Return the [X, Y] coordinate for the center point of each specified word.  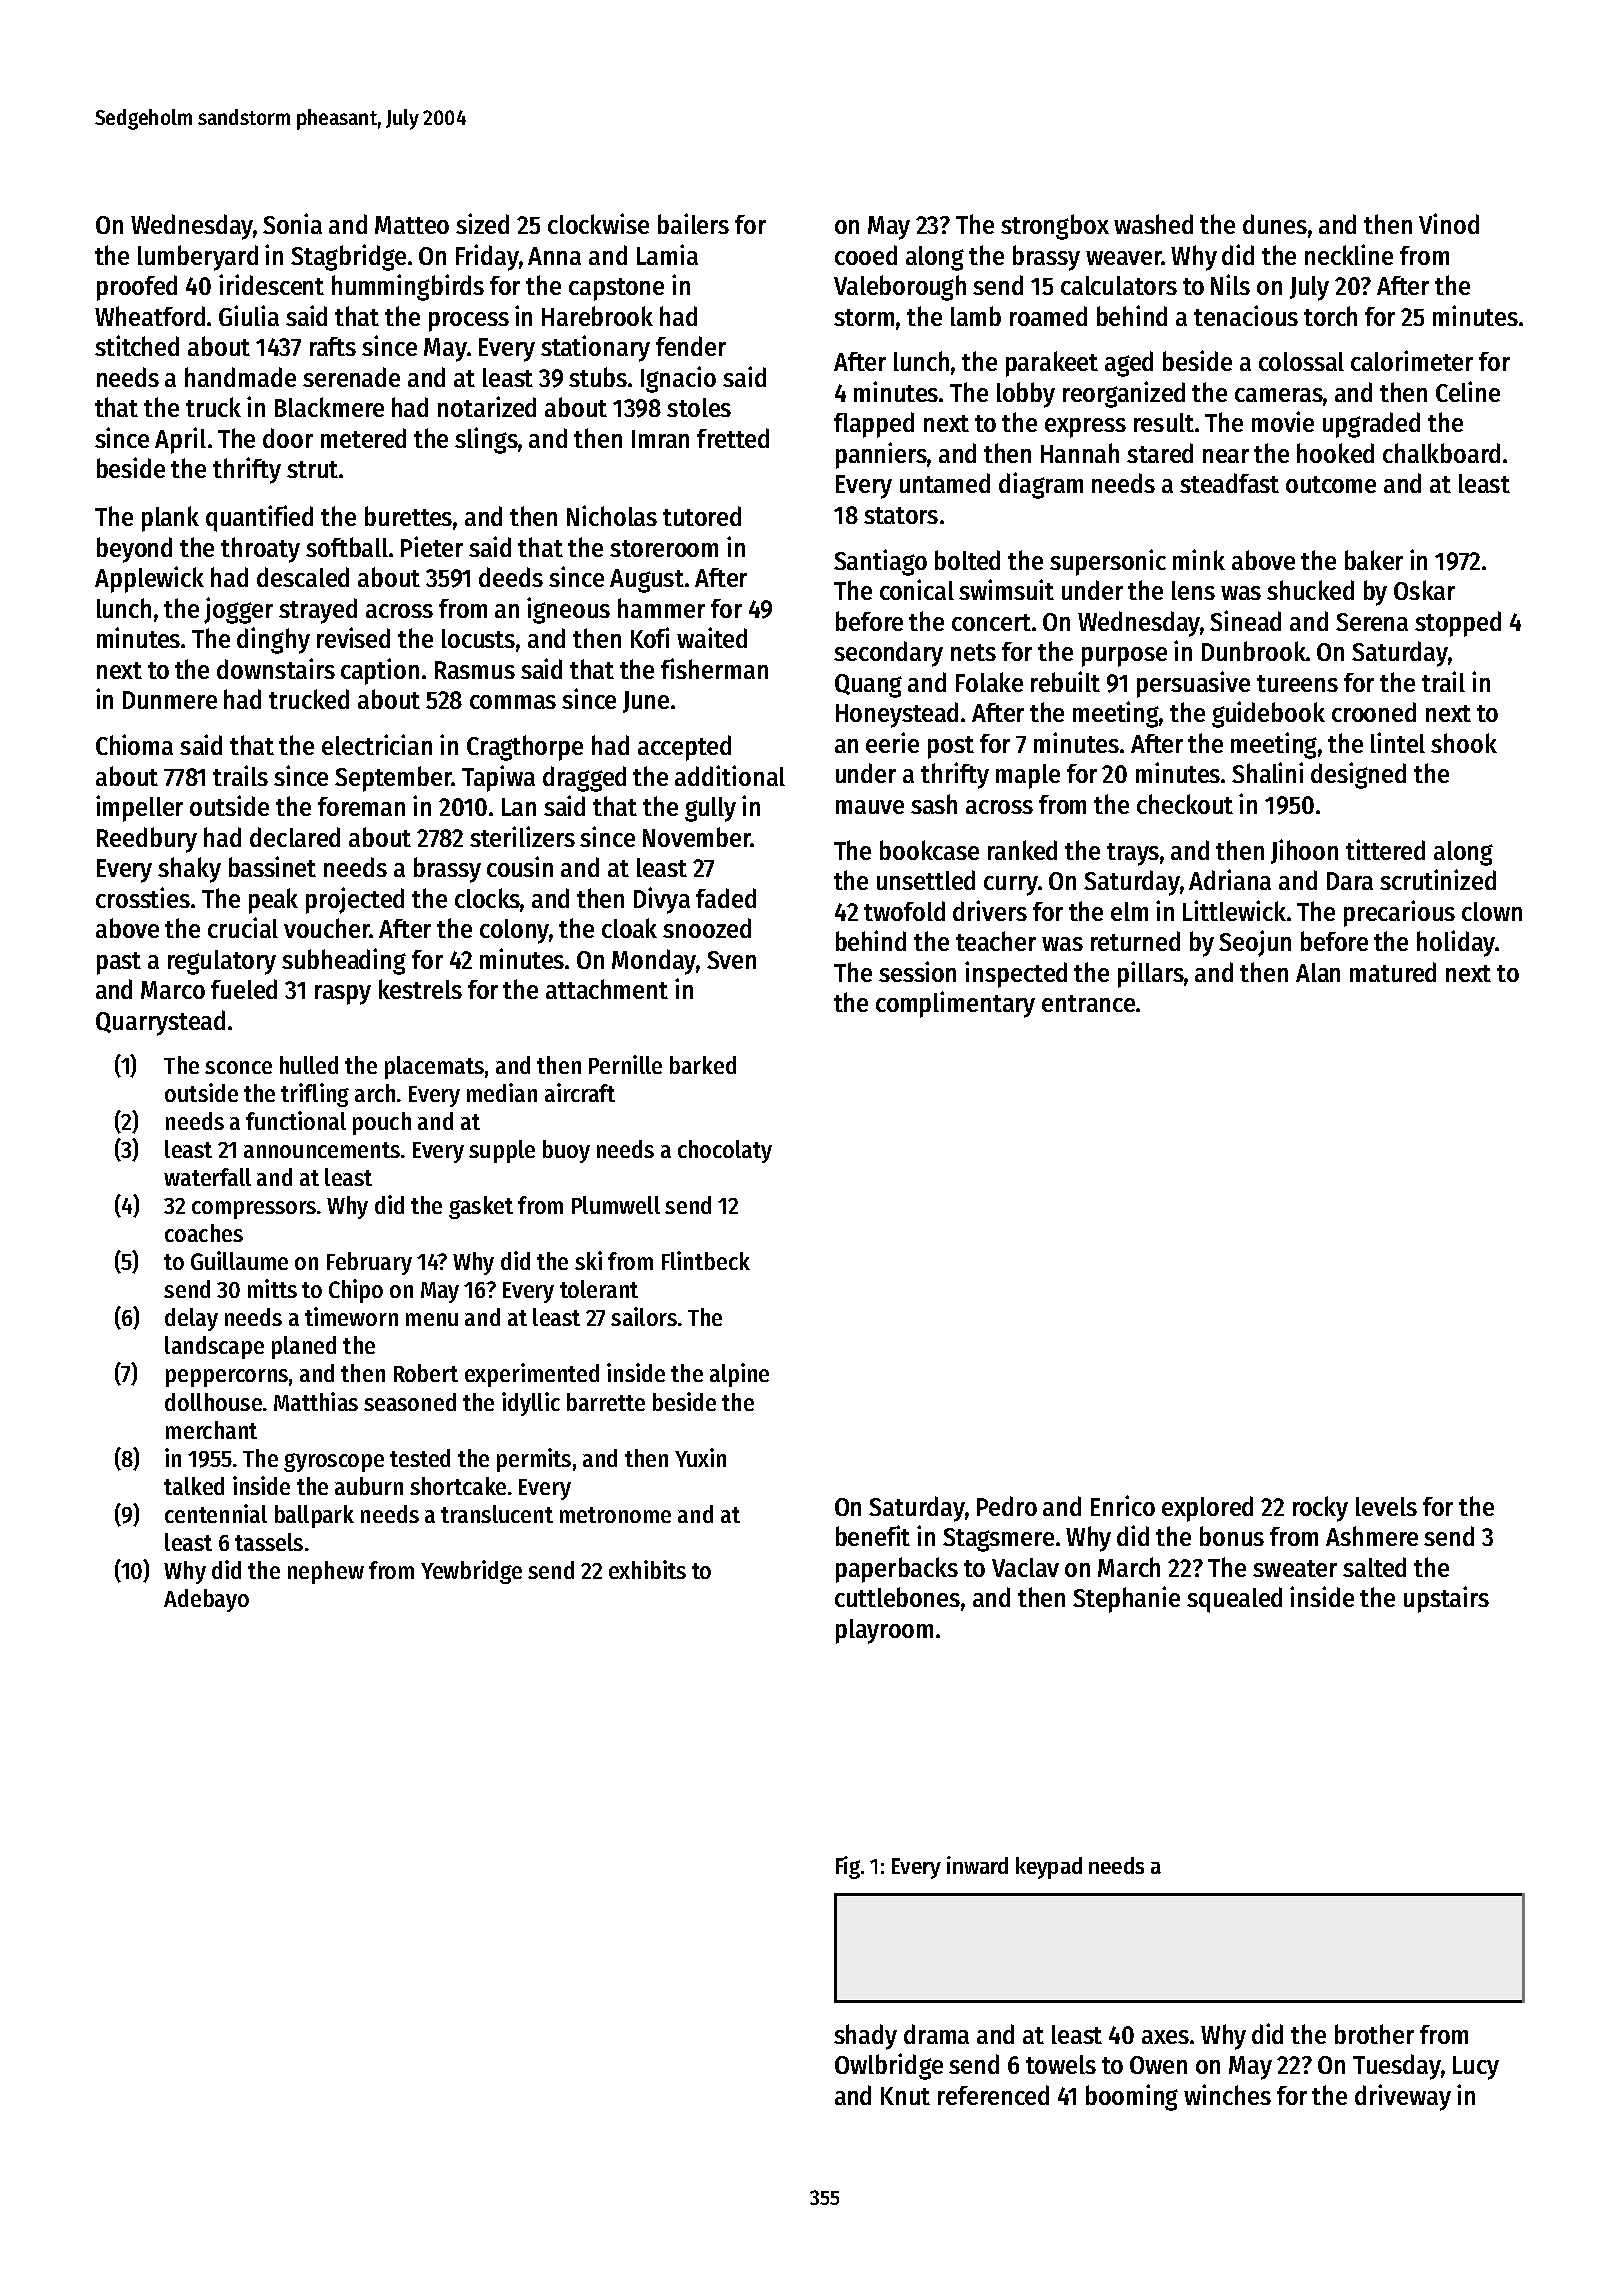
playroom [884, 1631]
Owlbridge [889, 2066]
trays [1133, 854]
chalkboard [1441, 453]
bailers [693, 223]
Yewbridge [471, 1572]
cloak [629, 928]
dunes [1275, 224]
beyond [134, 550]
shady [865, 2037]
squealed [1234, 1600]
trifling [315, 1095]
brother [1374, 2034]
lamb [976, 316]
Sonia [292, 223]
